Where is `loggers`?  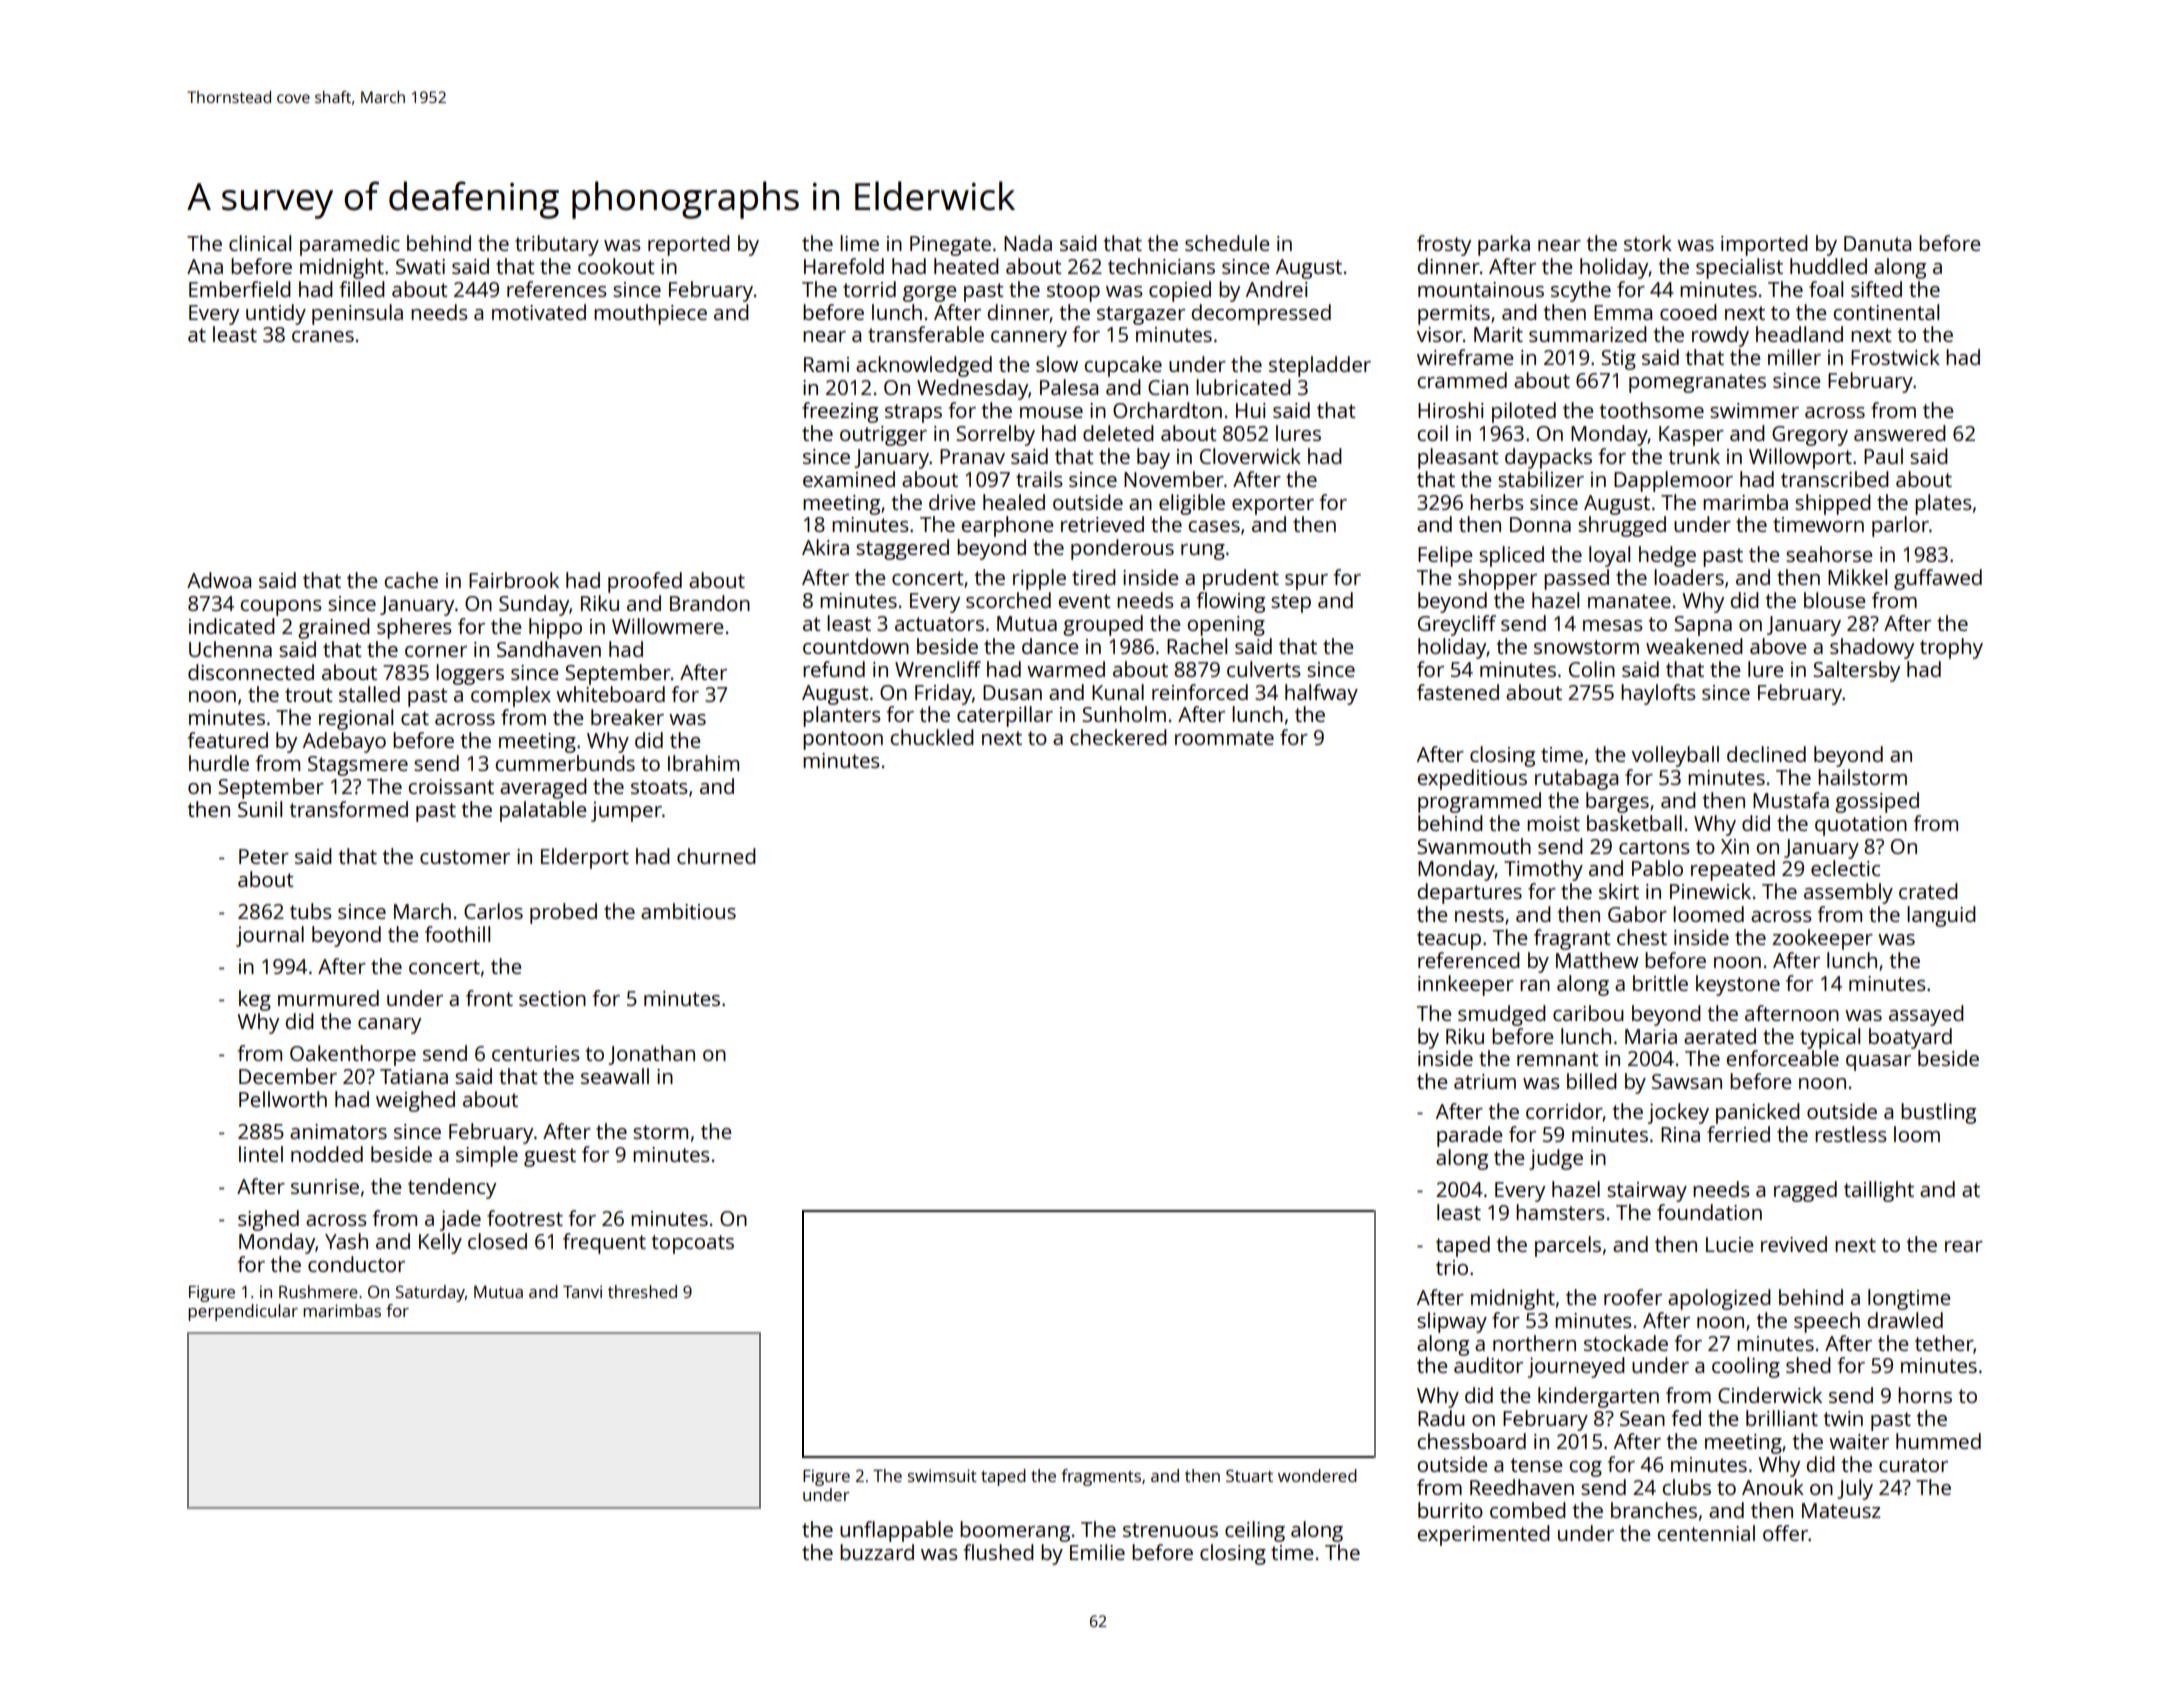 loggers is located at coordinates (470, 674).
